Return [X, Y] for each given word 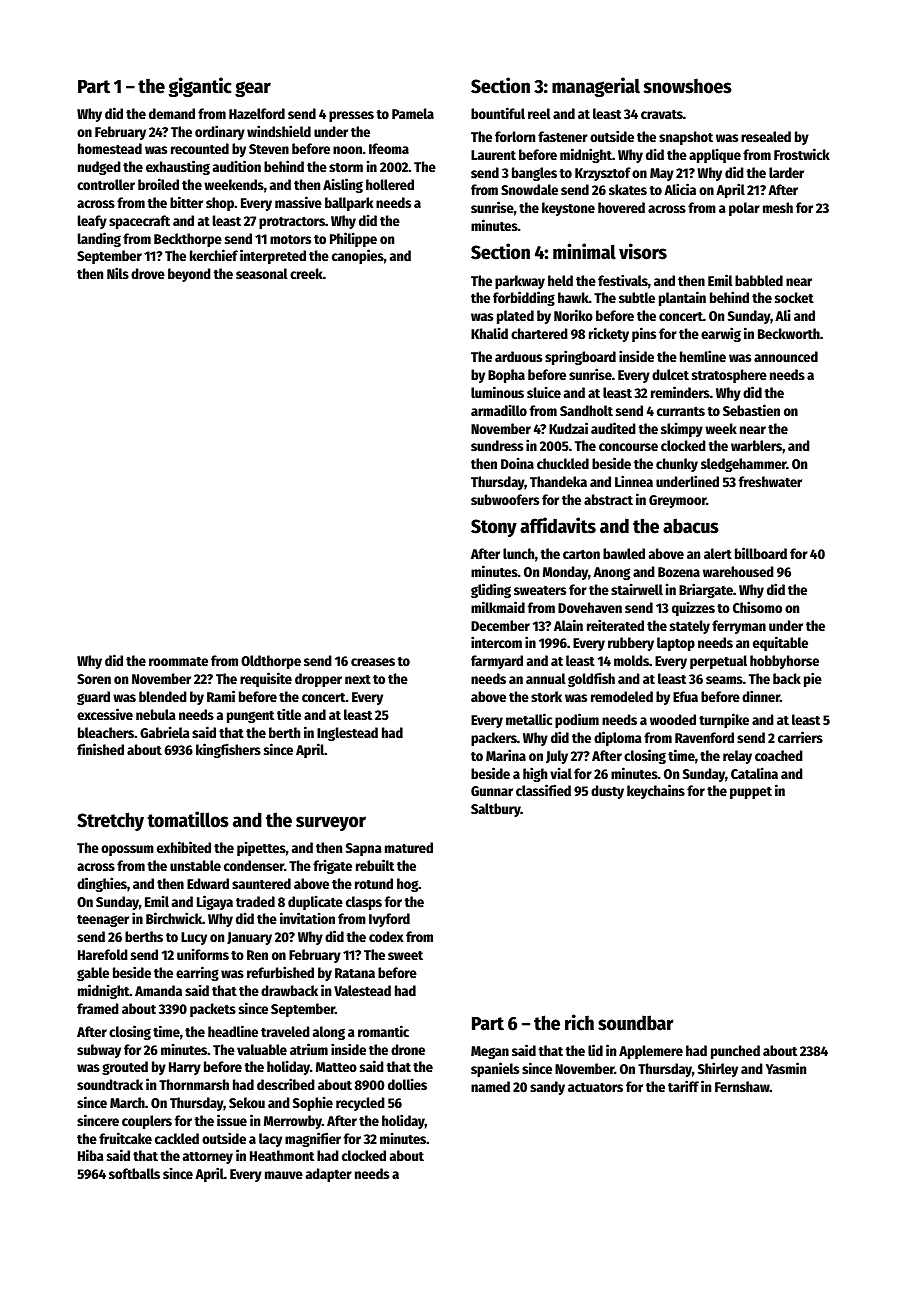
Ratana [355, 973]
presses [351, 116]
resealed [766, 136]
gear [253, 89]
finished [100, 749]
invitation [307, 918]
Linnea [634, 481]
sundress [497, 445]
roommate [178, 661]
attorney [208, 1158]
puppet [751, 793]
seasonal [262, 273]
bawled [624, 553]
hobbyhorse [784, 662]
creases [373, 662]
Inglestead [347, 734]
